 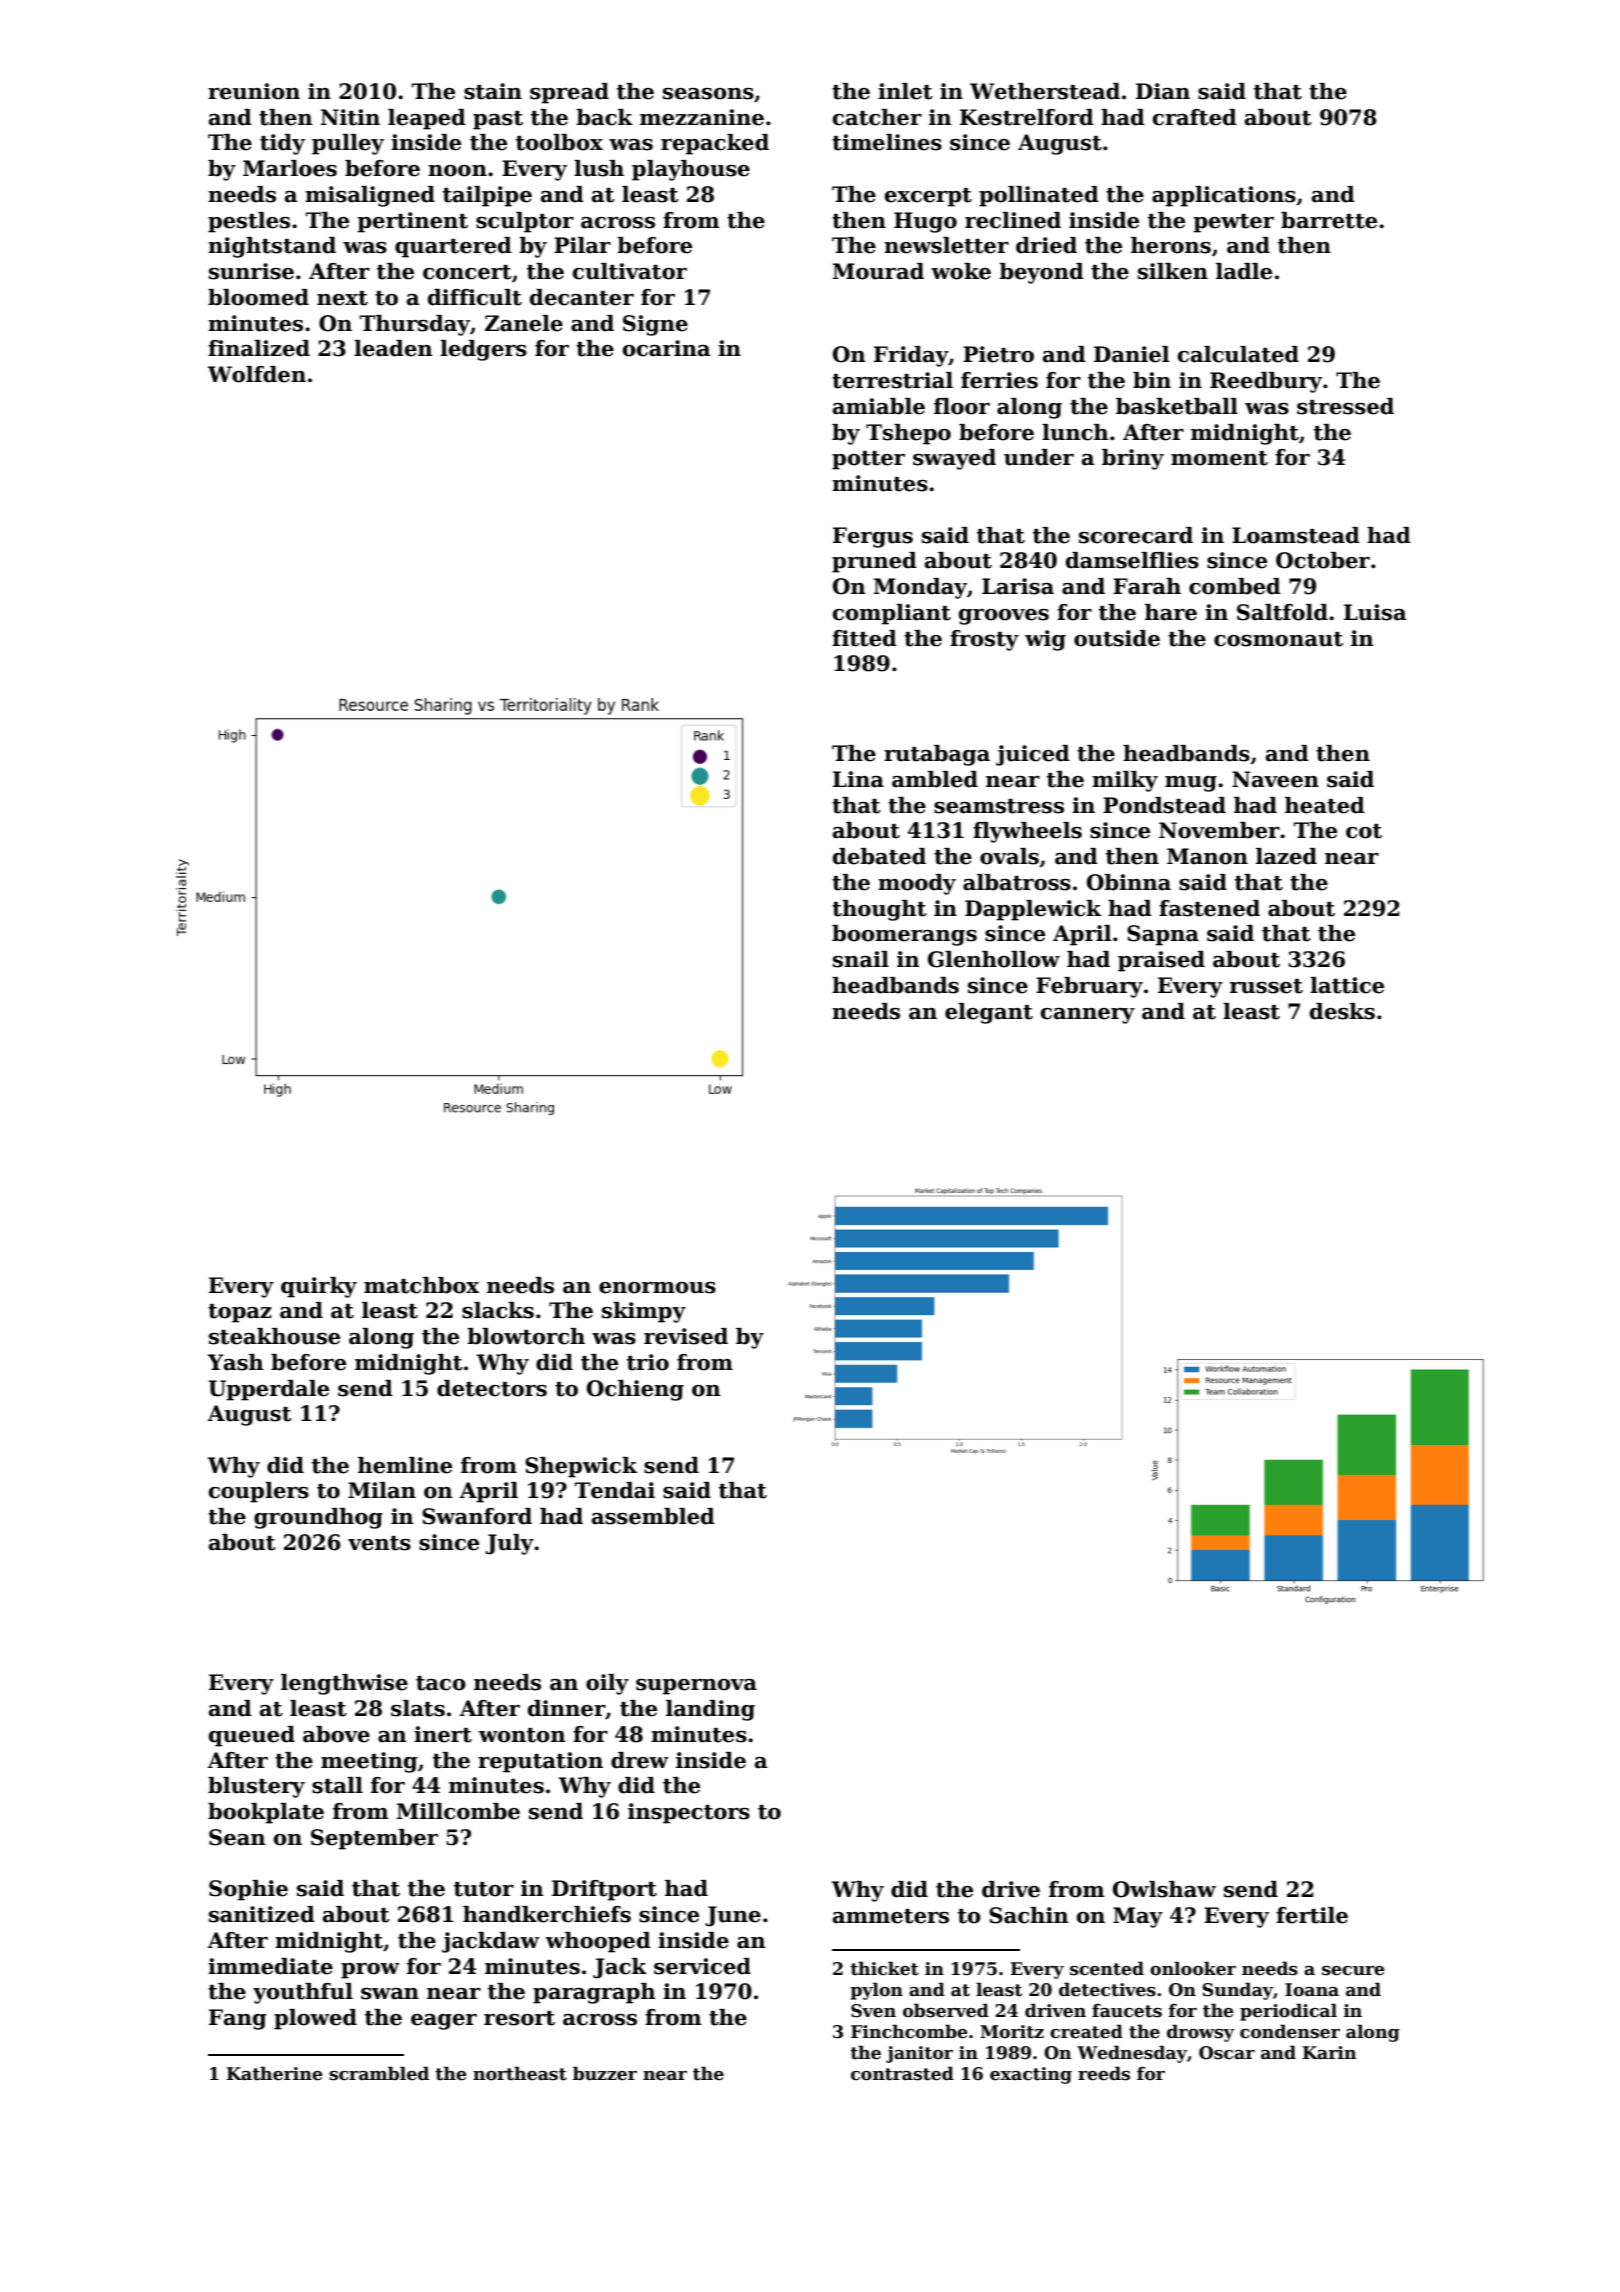 I want to click on tidy, so click(x=282, y=144).
